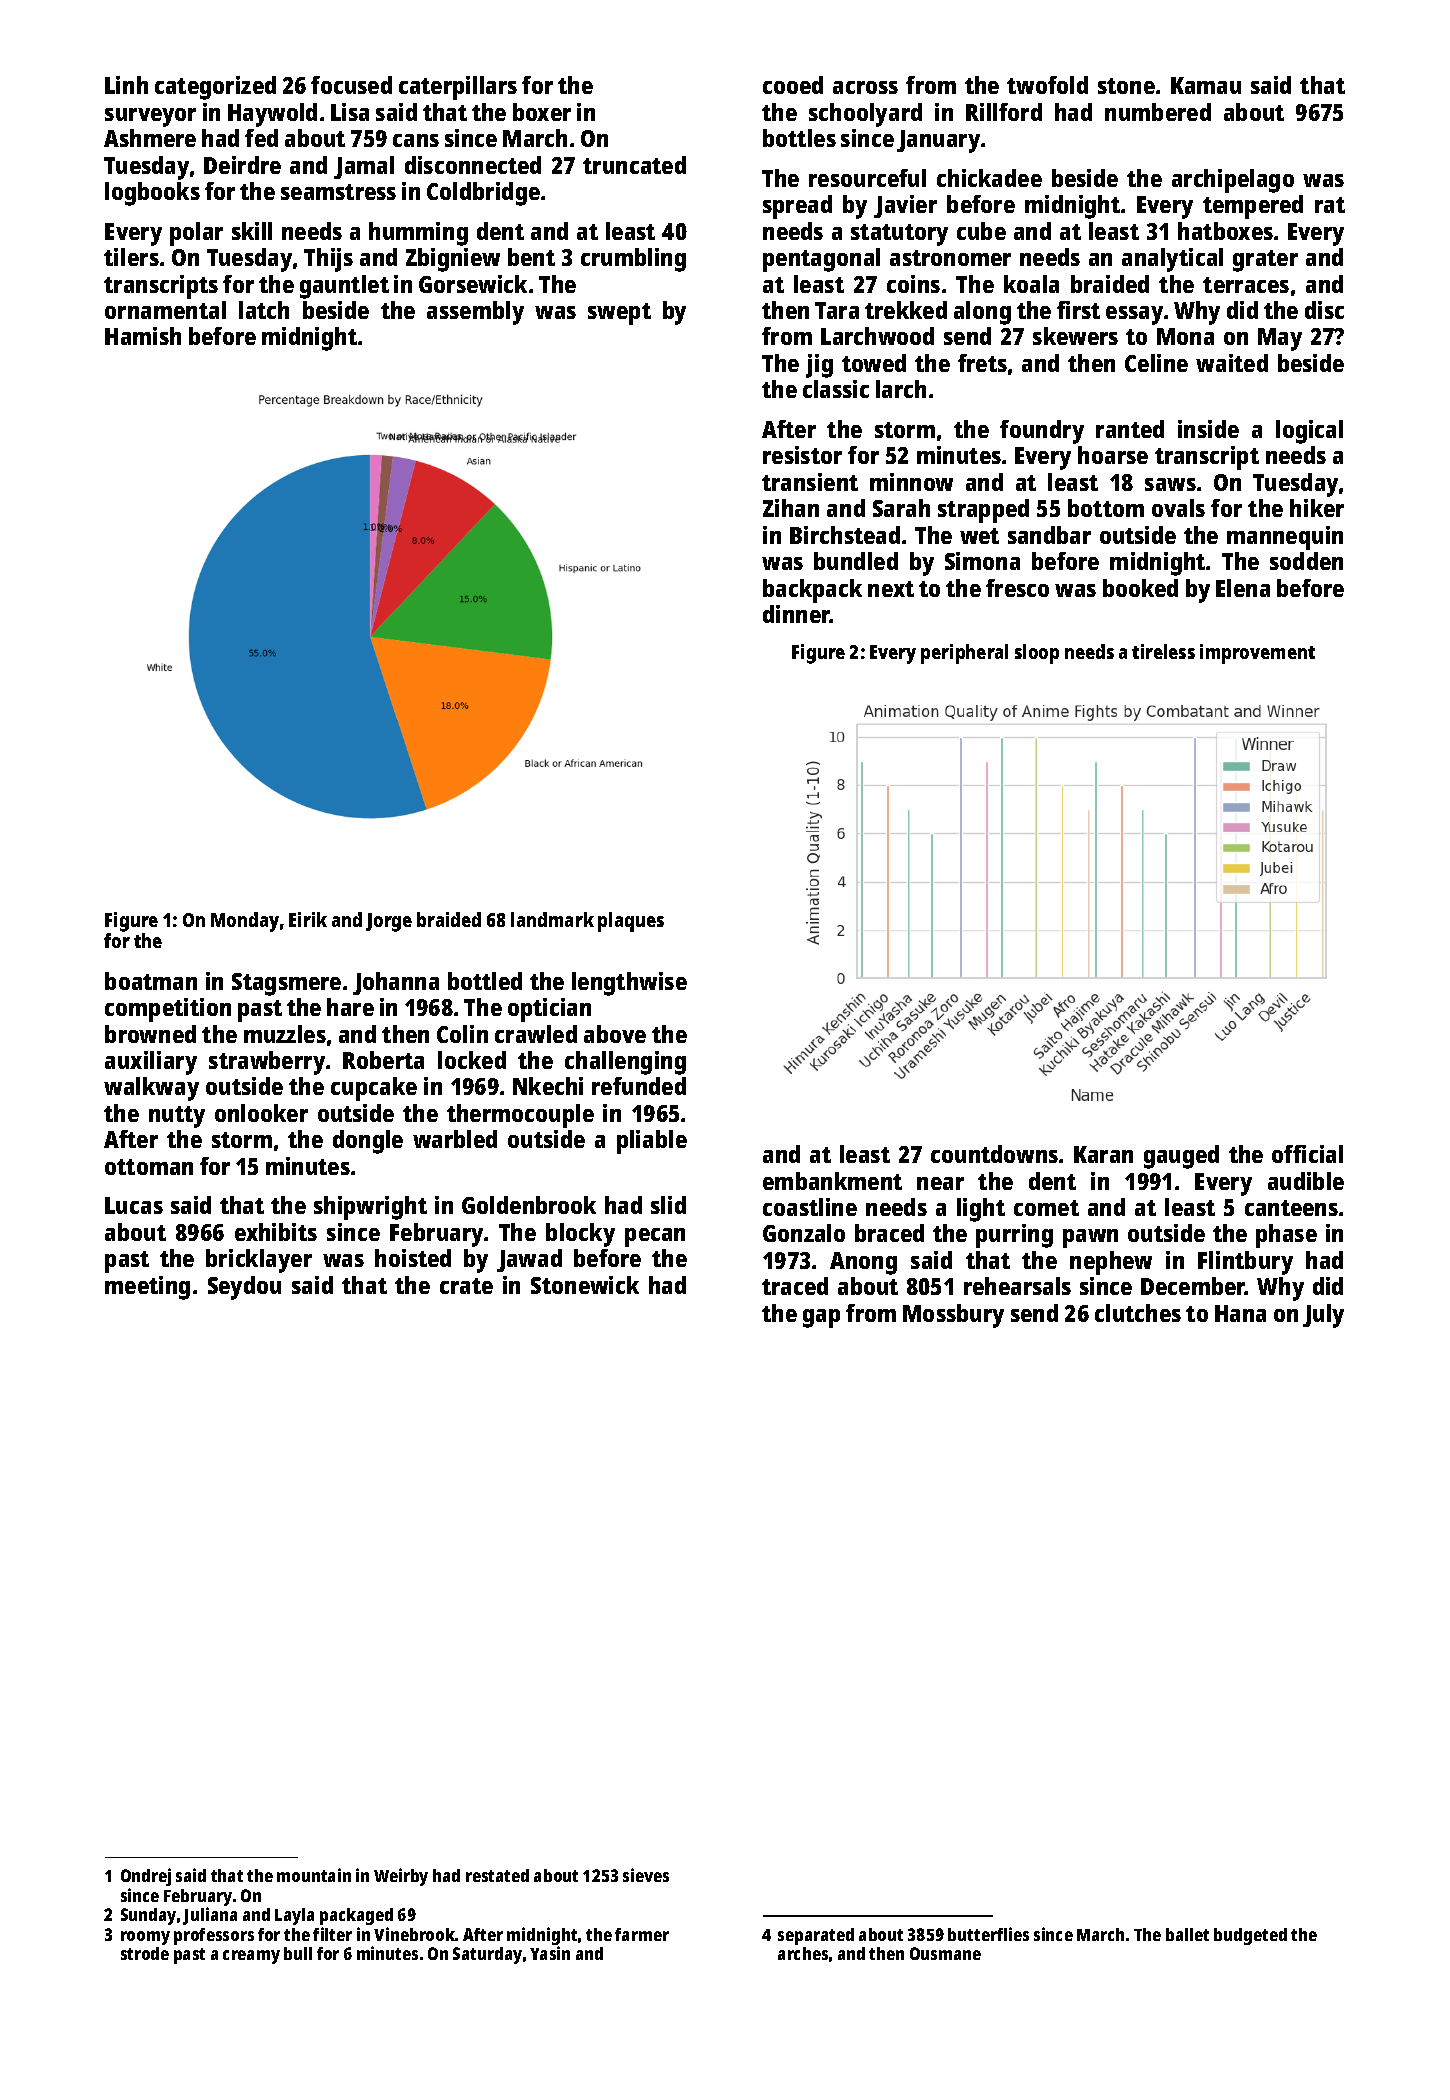 The width and height of the image is (1450, 2100). Describe the element at coordinates (210, 1916) in the image. I see `Juliana` at that location.
